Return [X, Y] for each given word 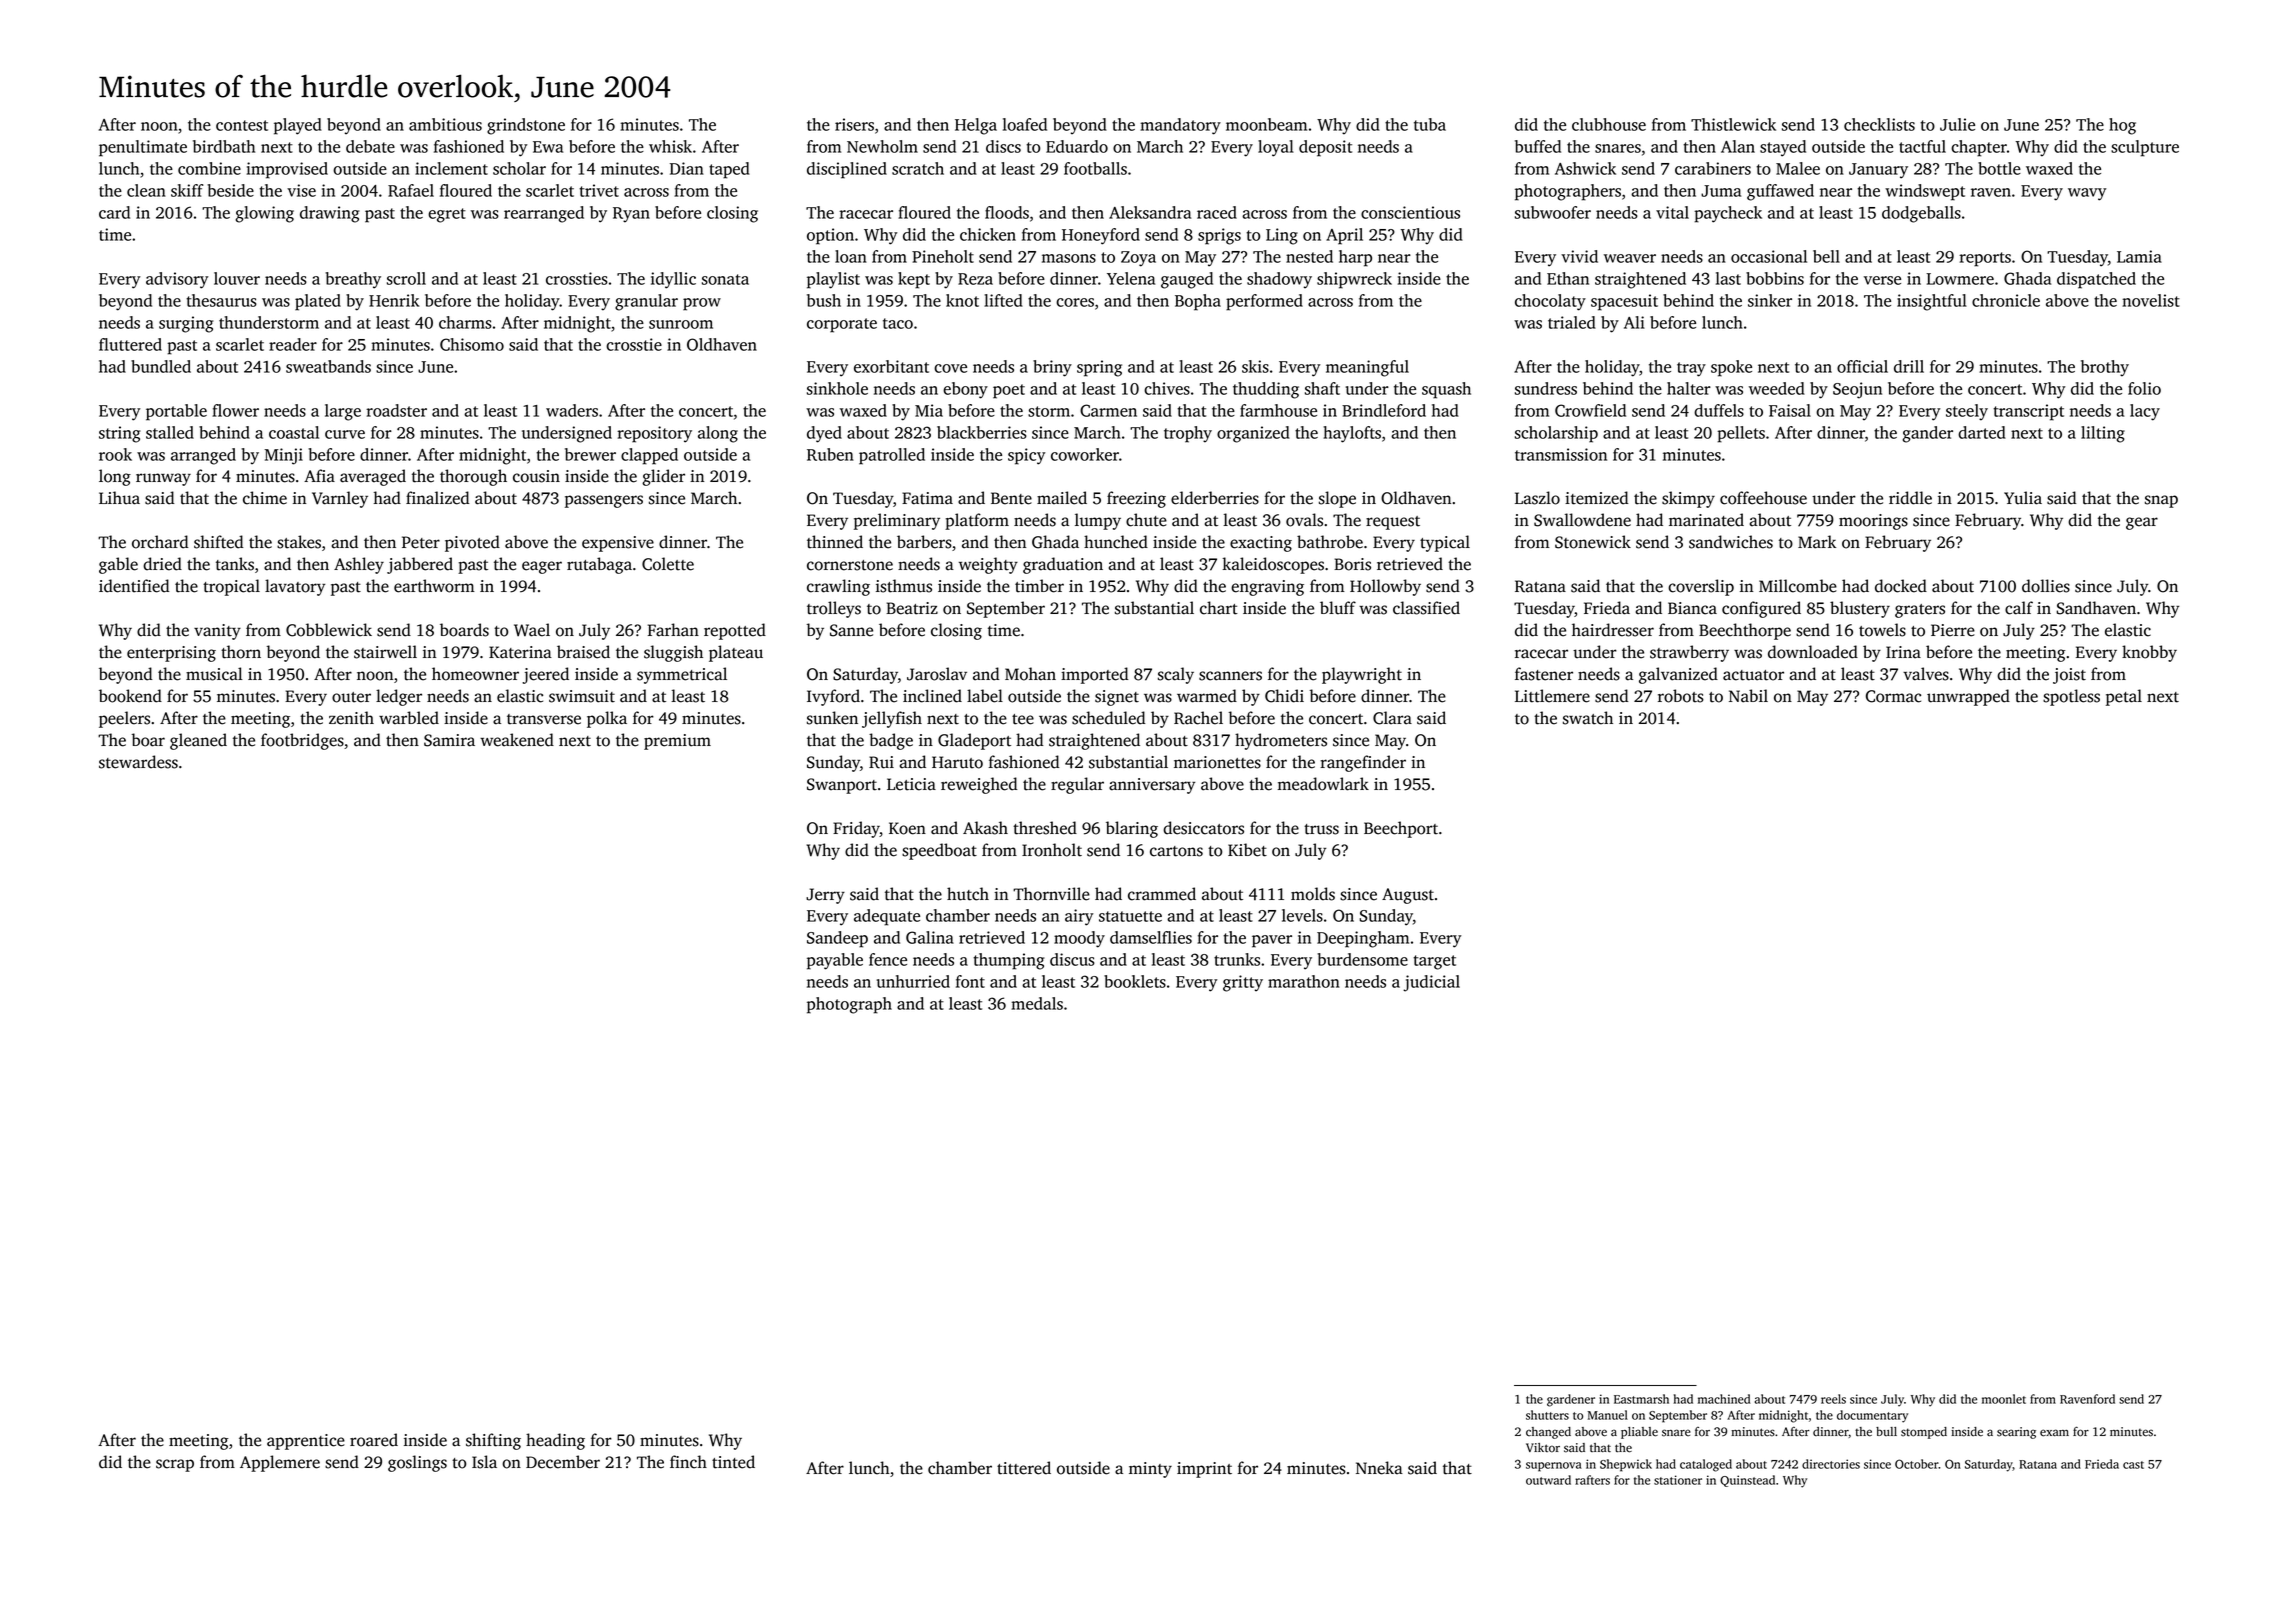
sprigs [1219, 236]
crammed [1162, 894]
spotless [2071, 697]
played [298, 126]
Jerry [825, 896]
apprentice [306, 1442]
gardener [1571, 1400]
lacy [2145, 412]
